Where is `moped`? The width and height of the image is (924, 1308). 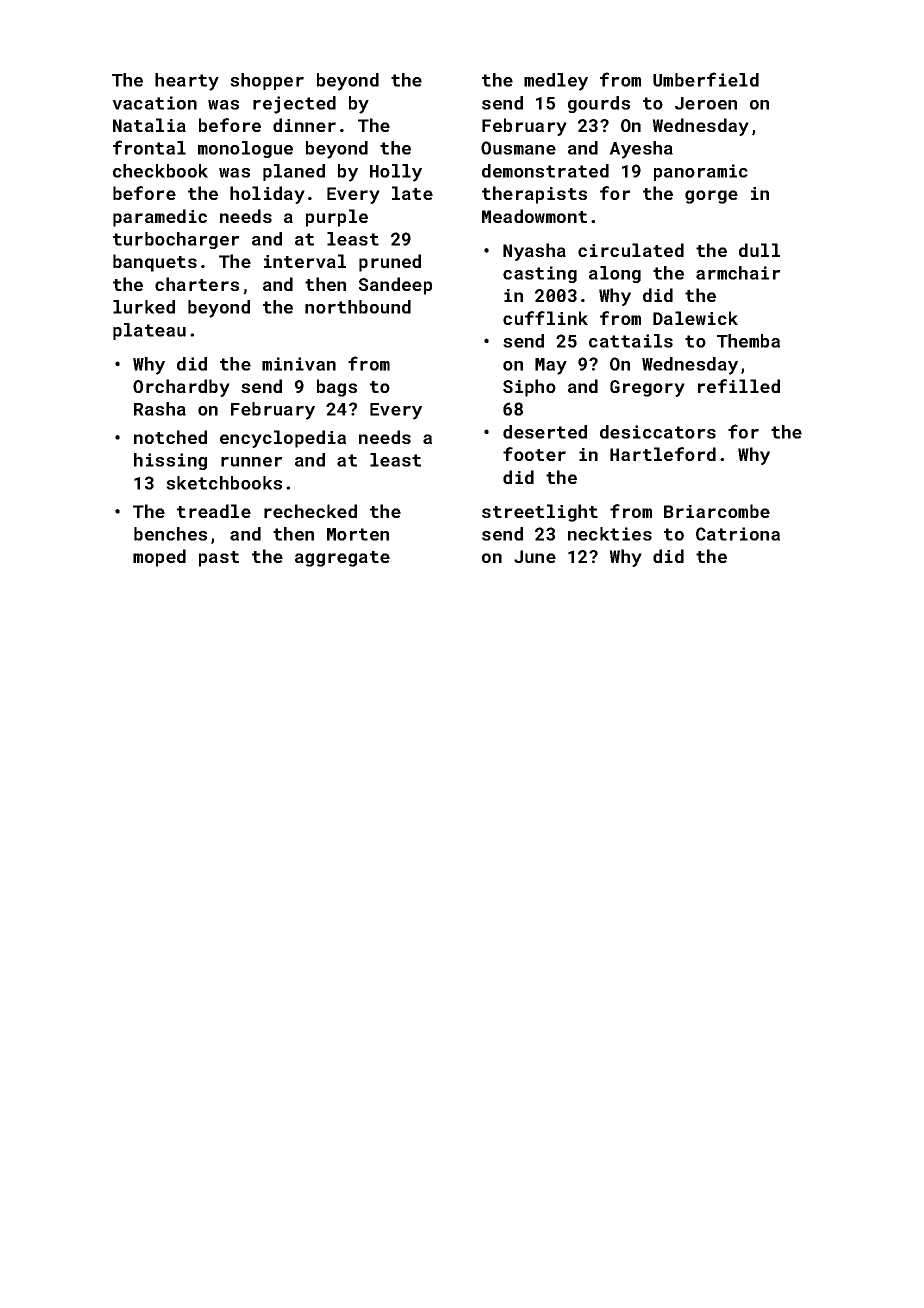 moped is located at coordinates (159, 558).
